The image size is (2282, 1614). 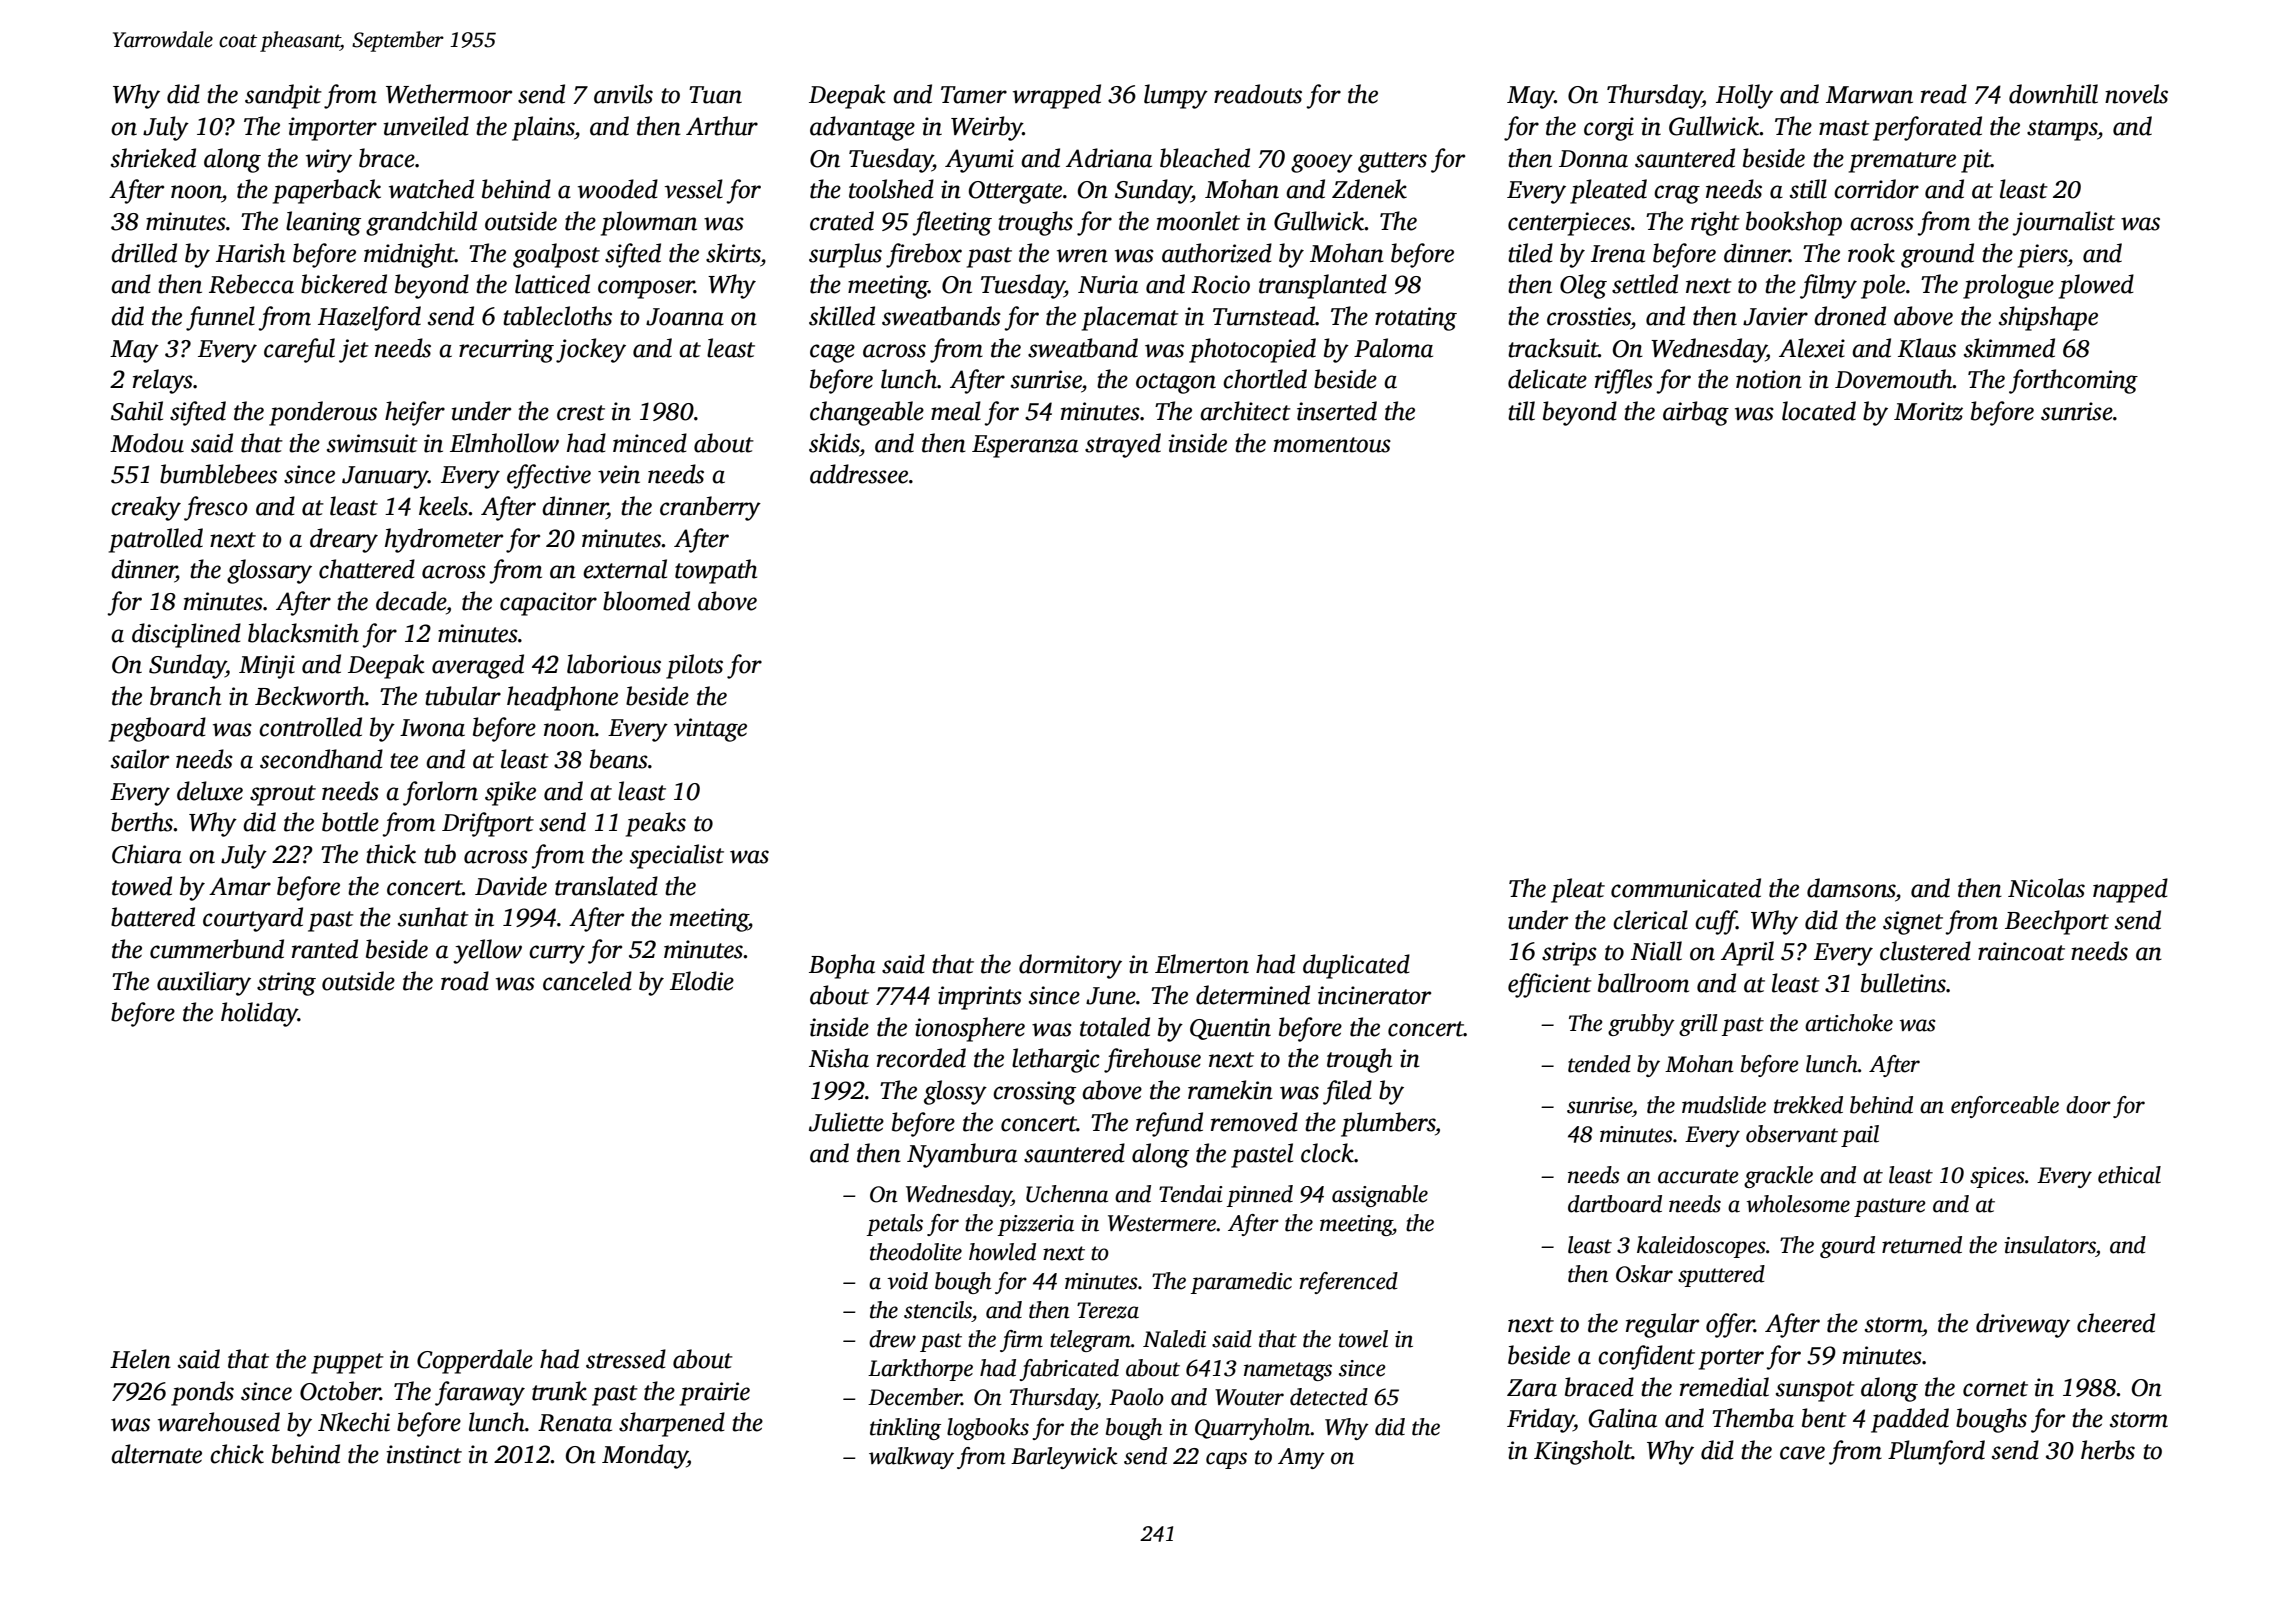 What do you see at coordinates (1686, 888) in the document?
I see `communicated` at bounding box center [1686, 888].
